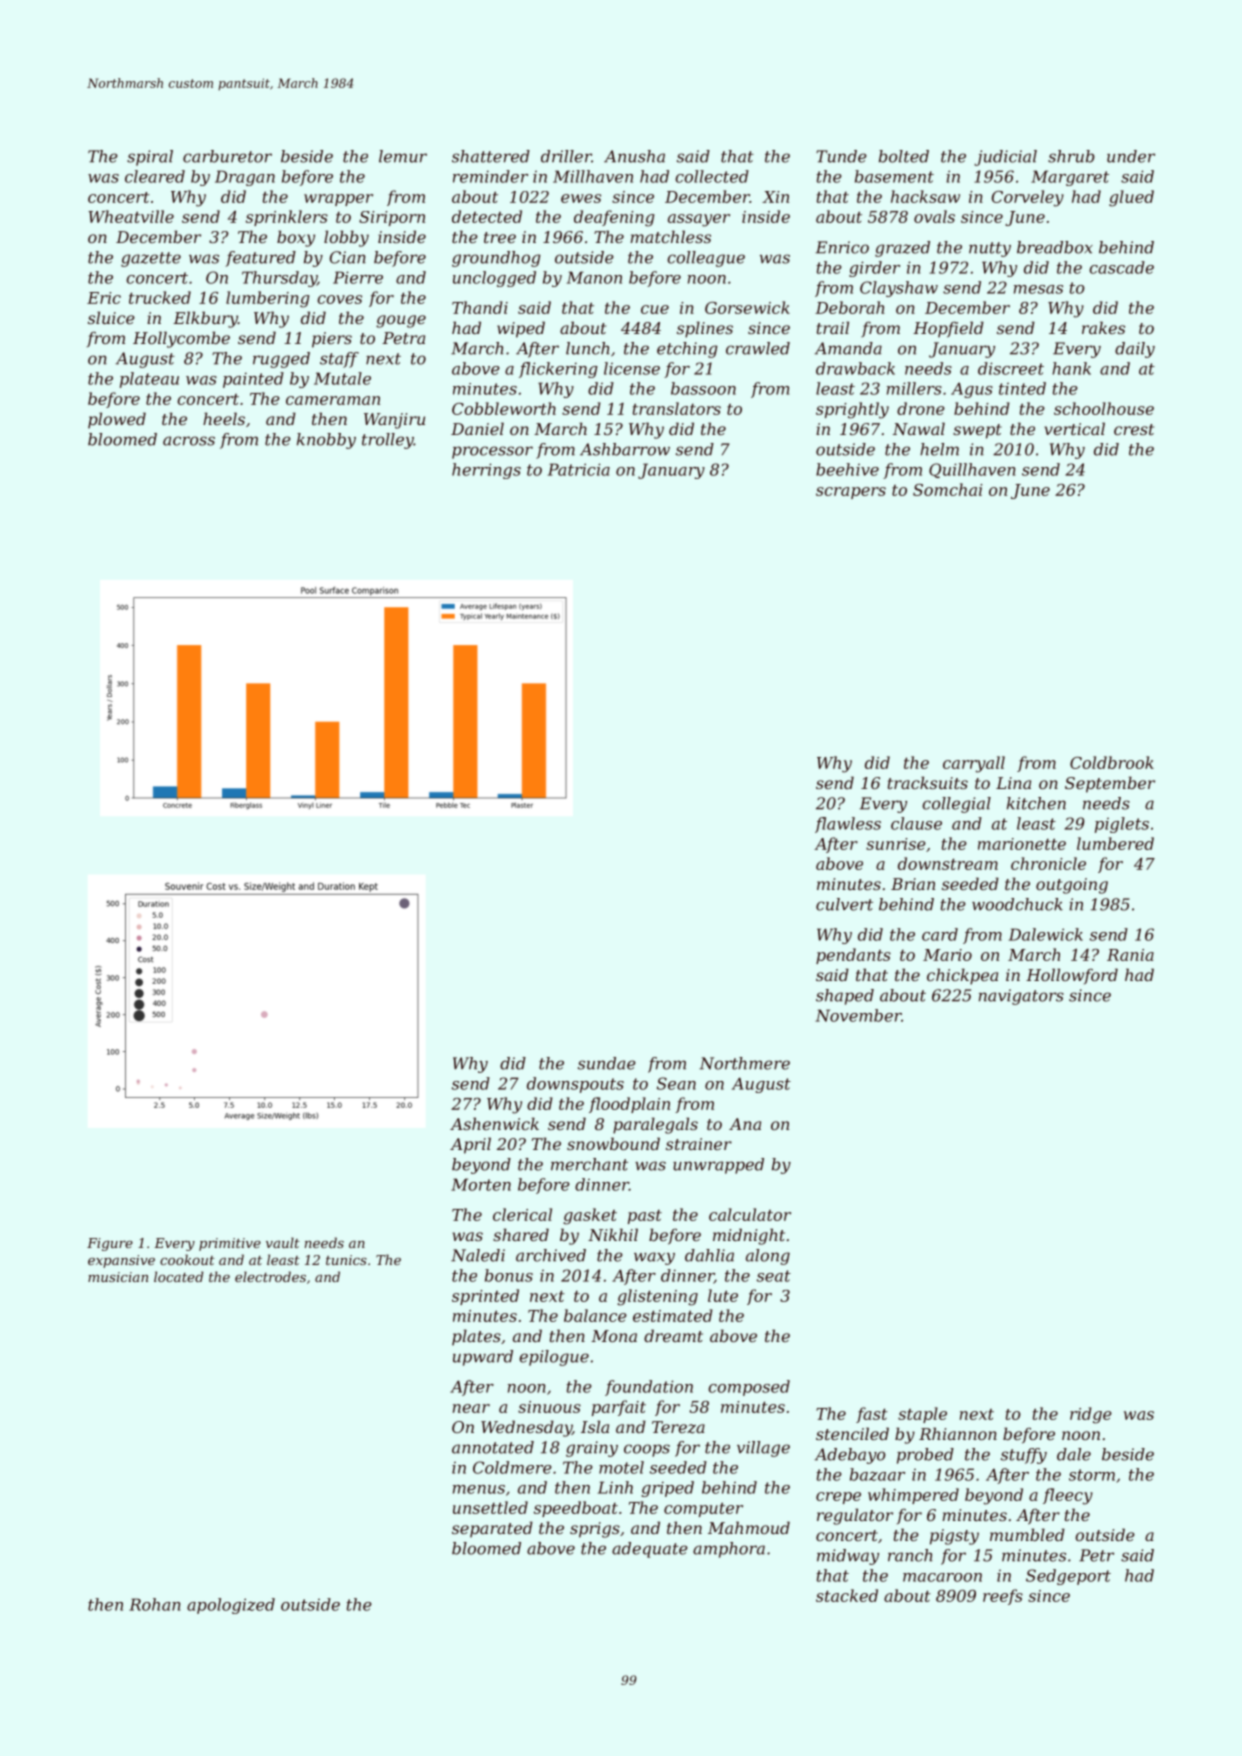  I want to click on kitchen, so click(1036, 803).
